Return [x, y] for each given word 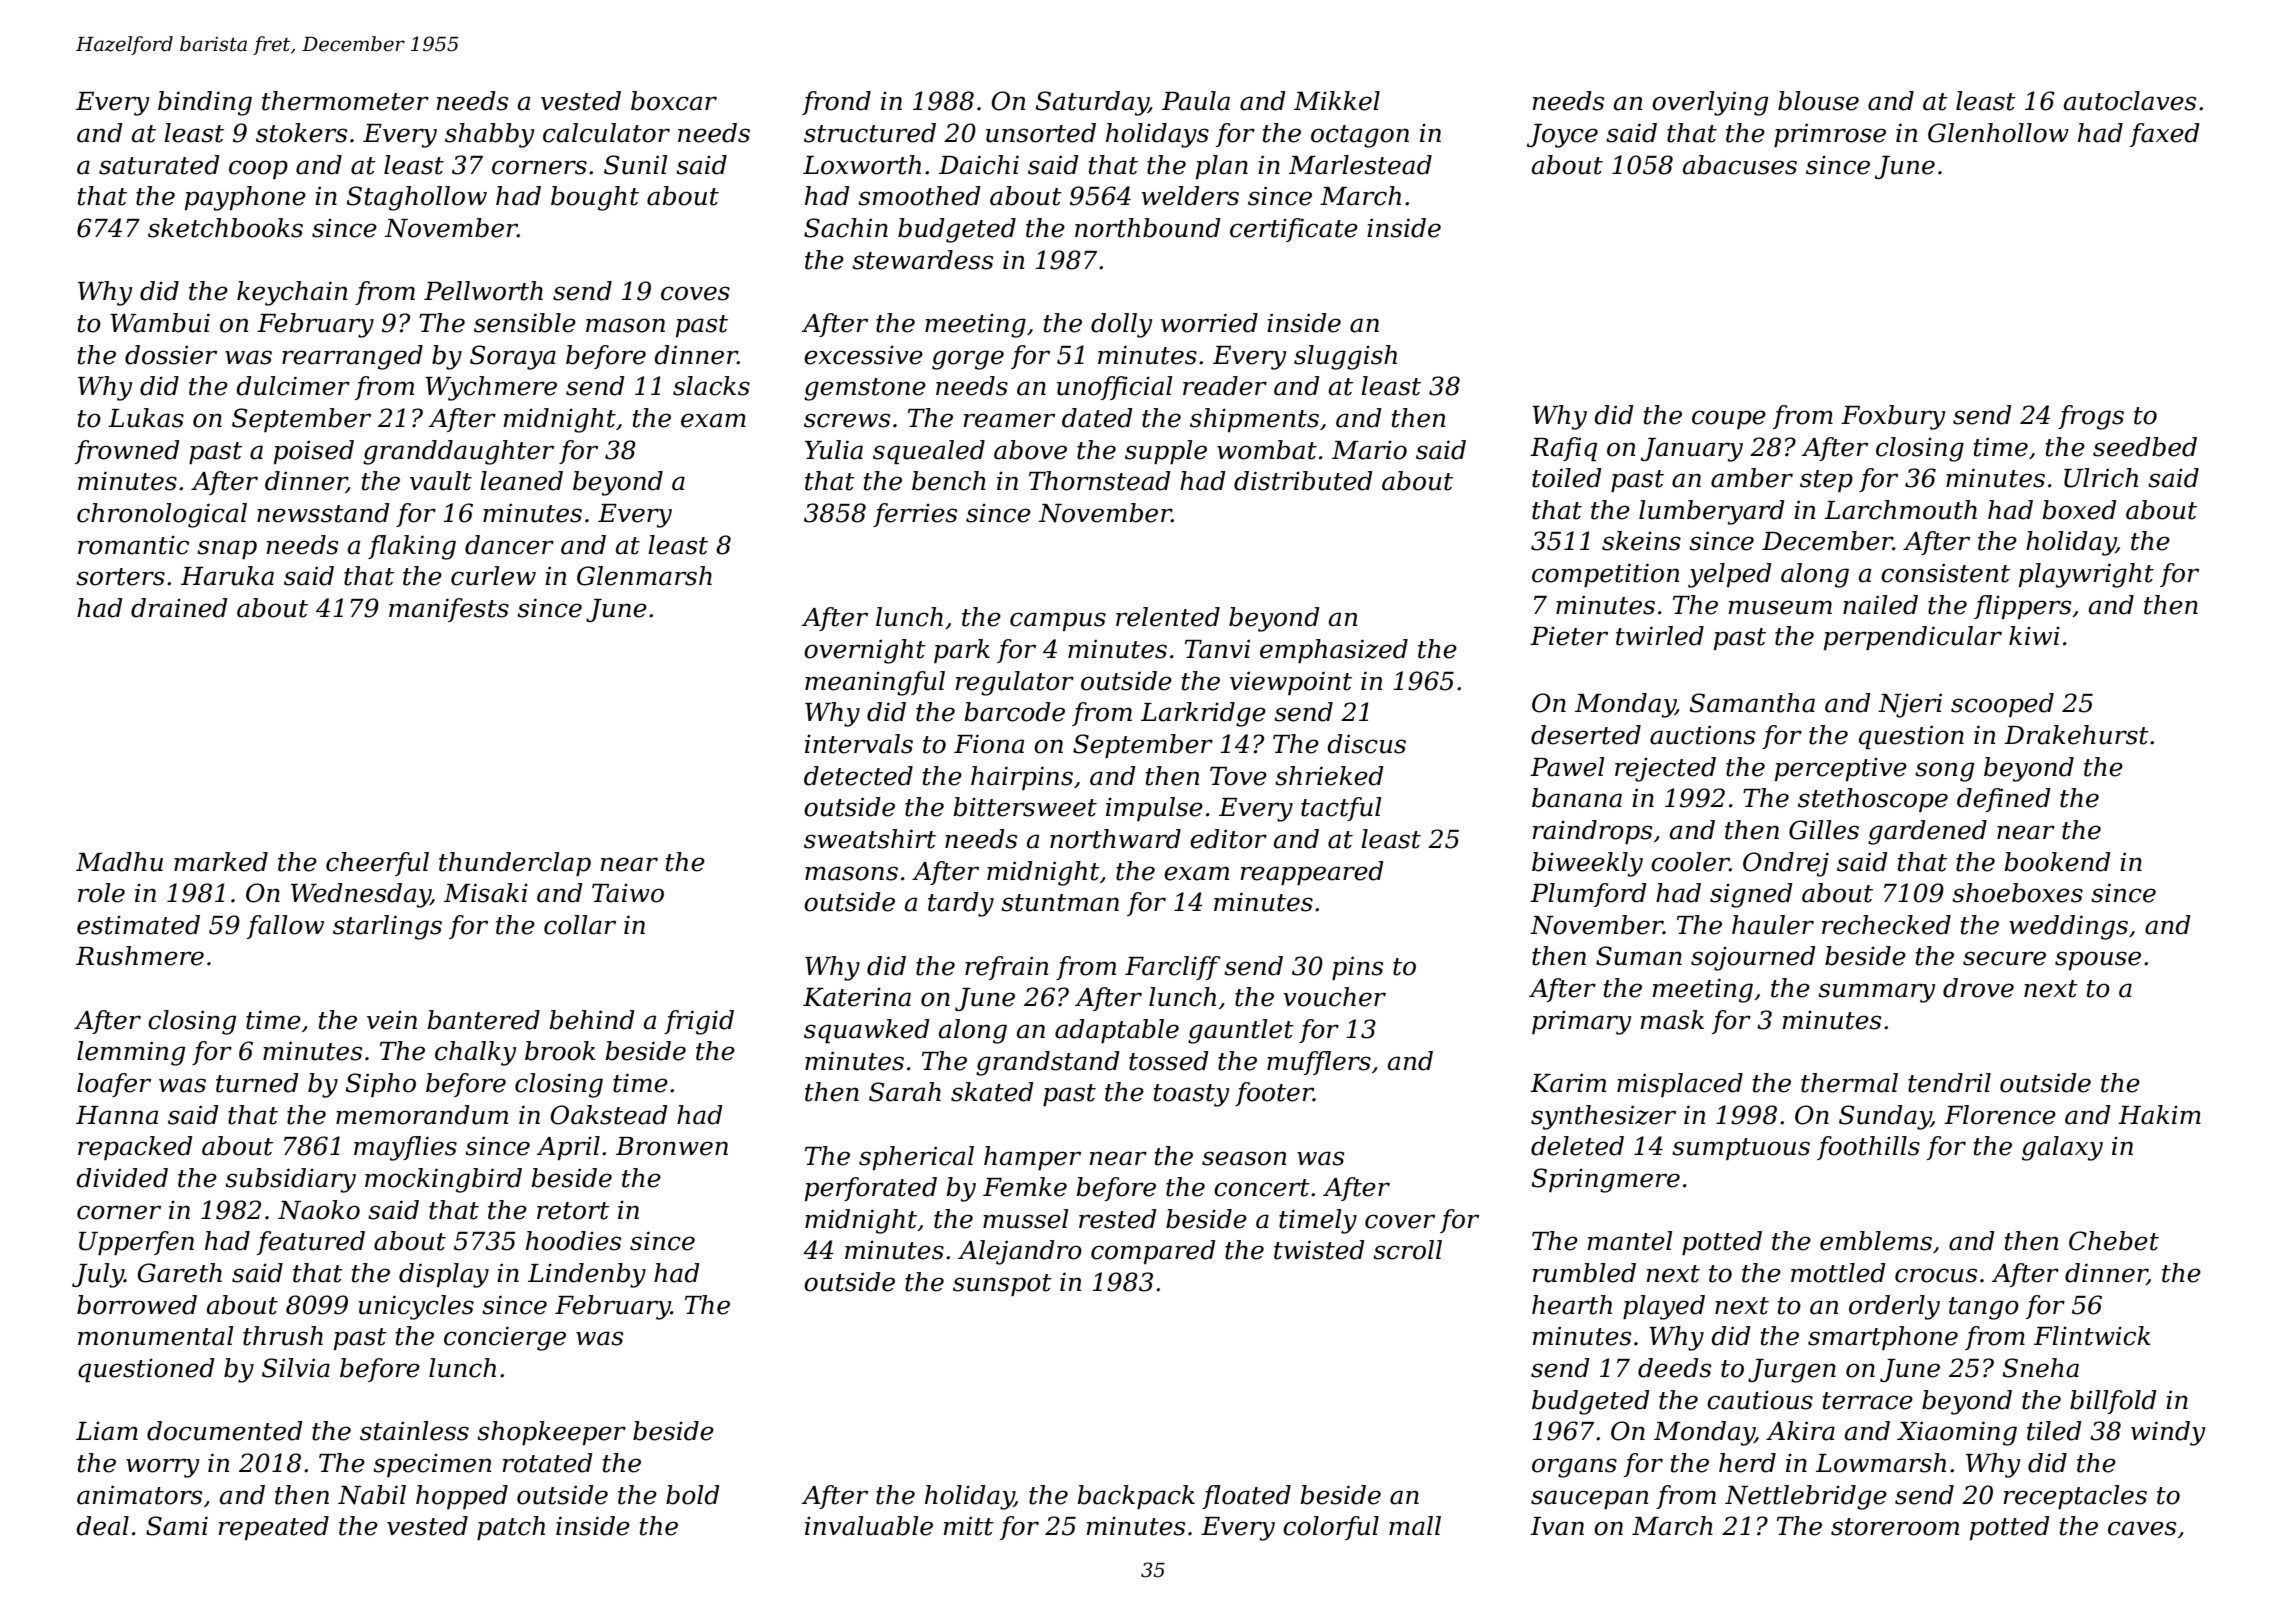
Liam [107, 1431]
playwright [2086, 575]
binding [205, 103]
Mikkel [1337, 101]
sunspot [1002, 1285]
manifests [449, 610]
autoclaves [2130, 101]
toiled [1567, 478]
